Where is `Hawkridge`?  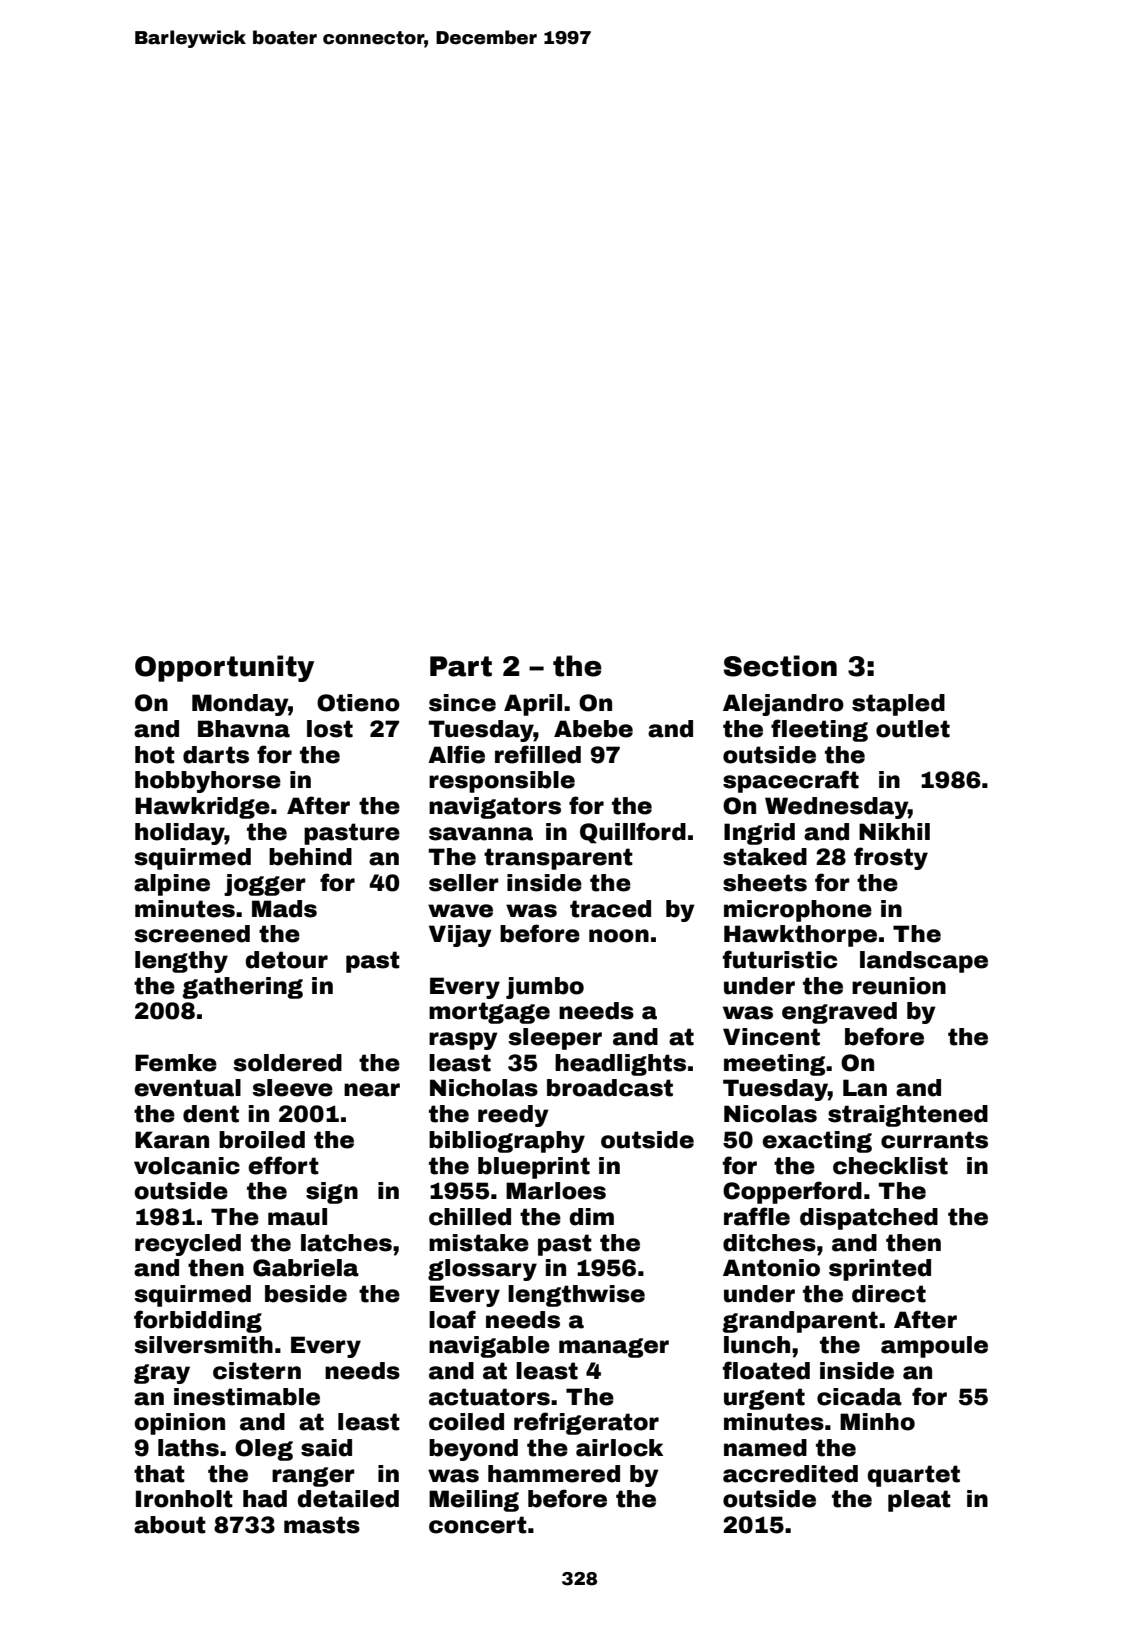
Hawkridge is located at coordinates (202, 808).
